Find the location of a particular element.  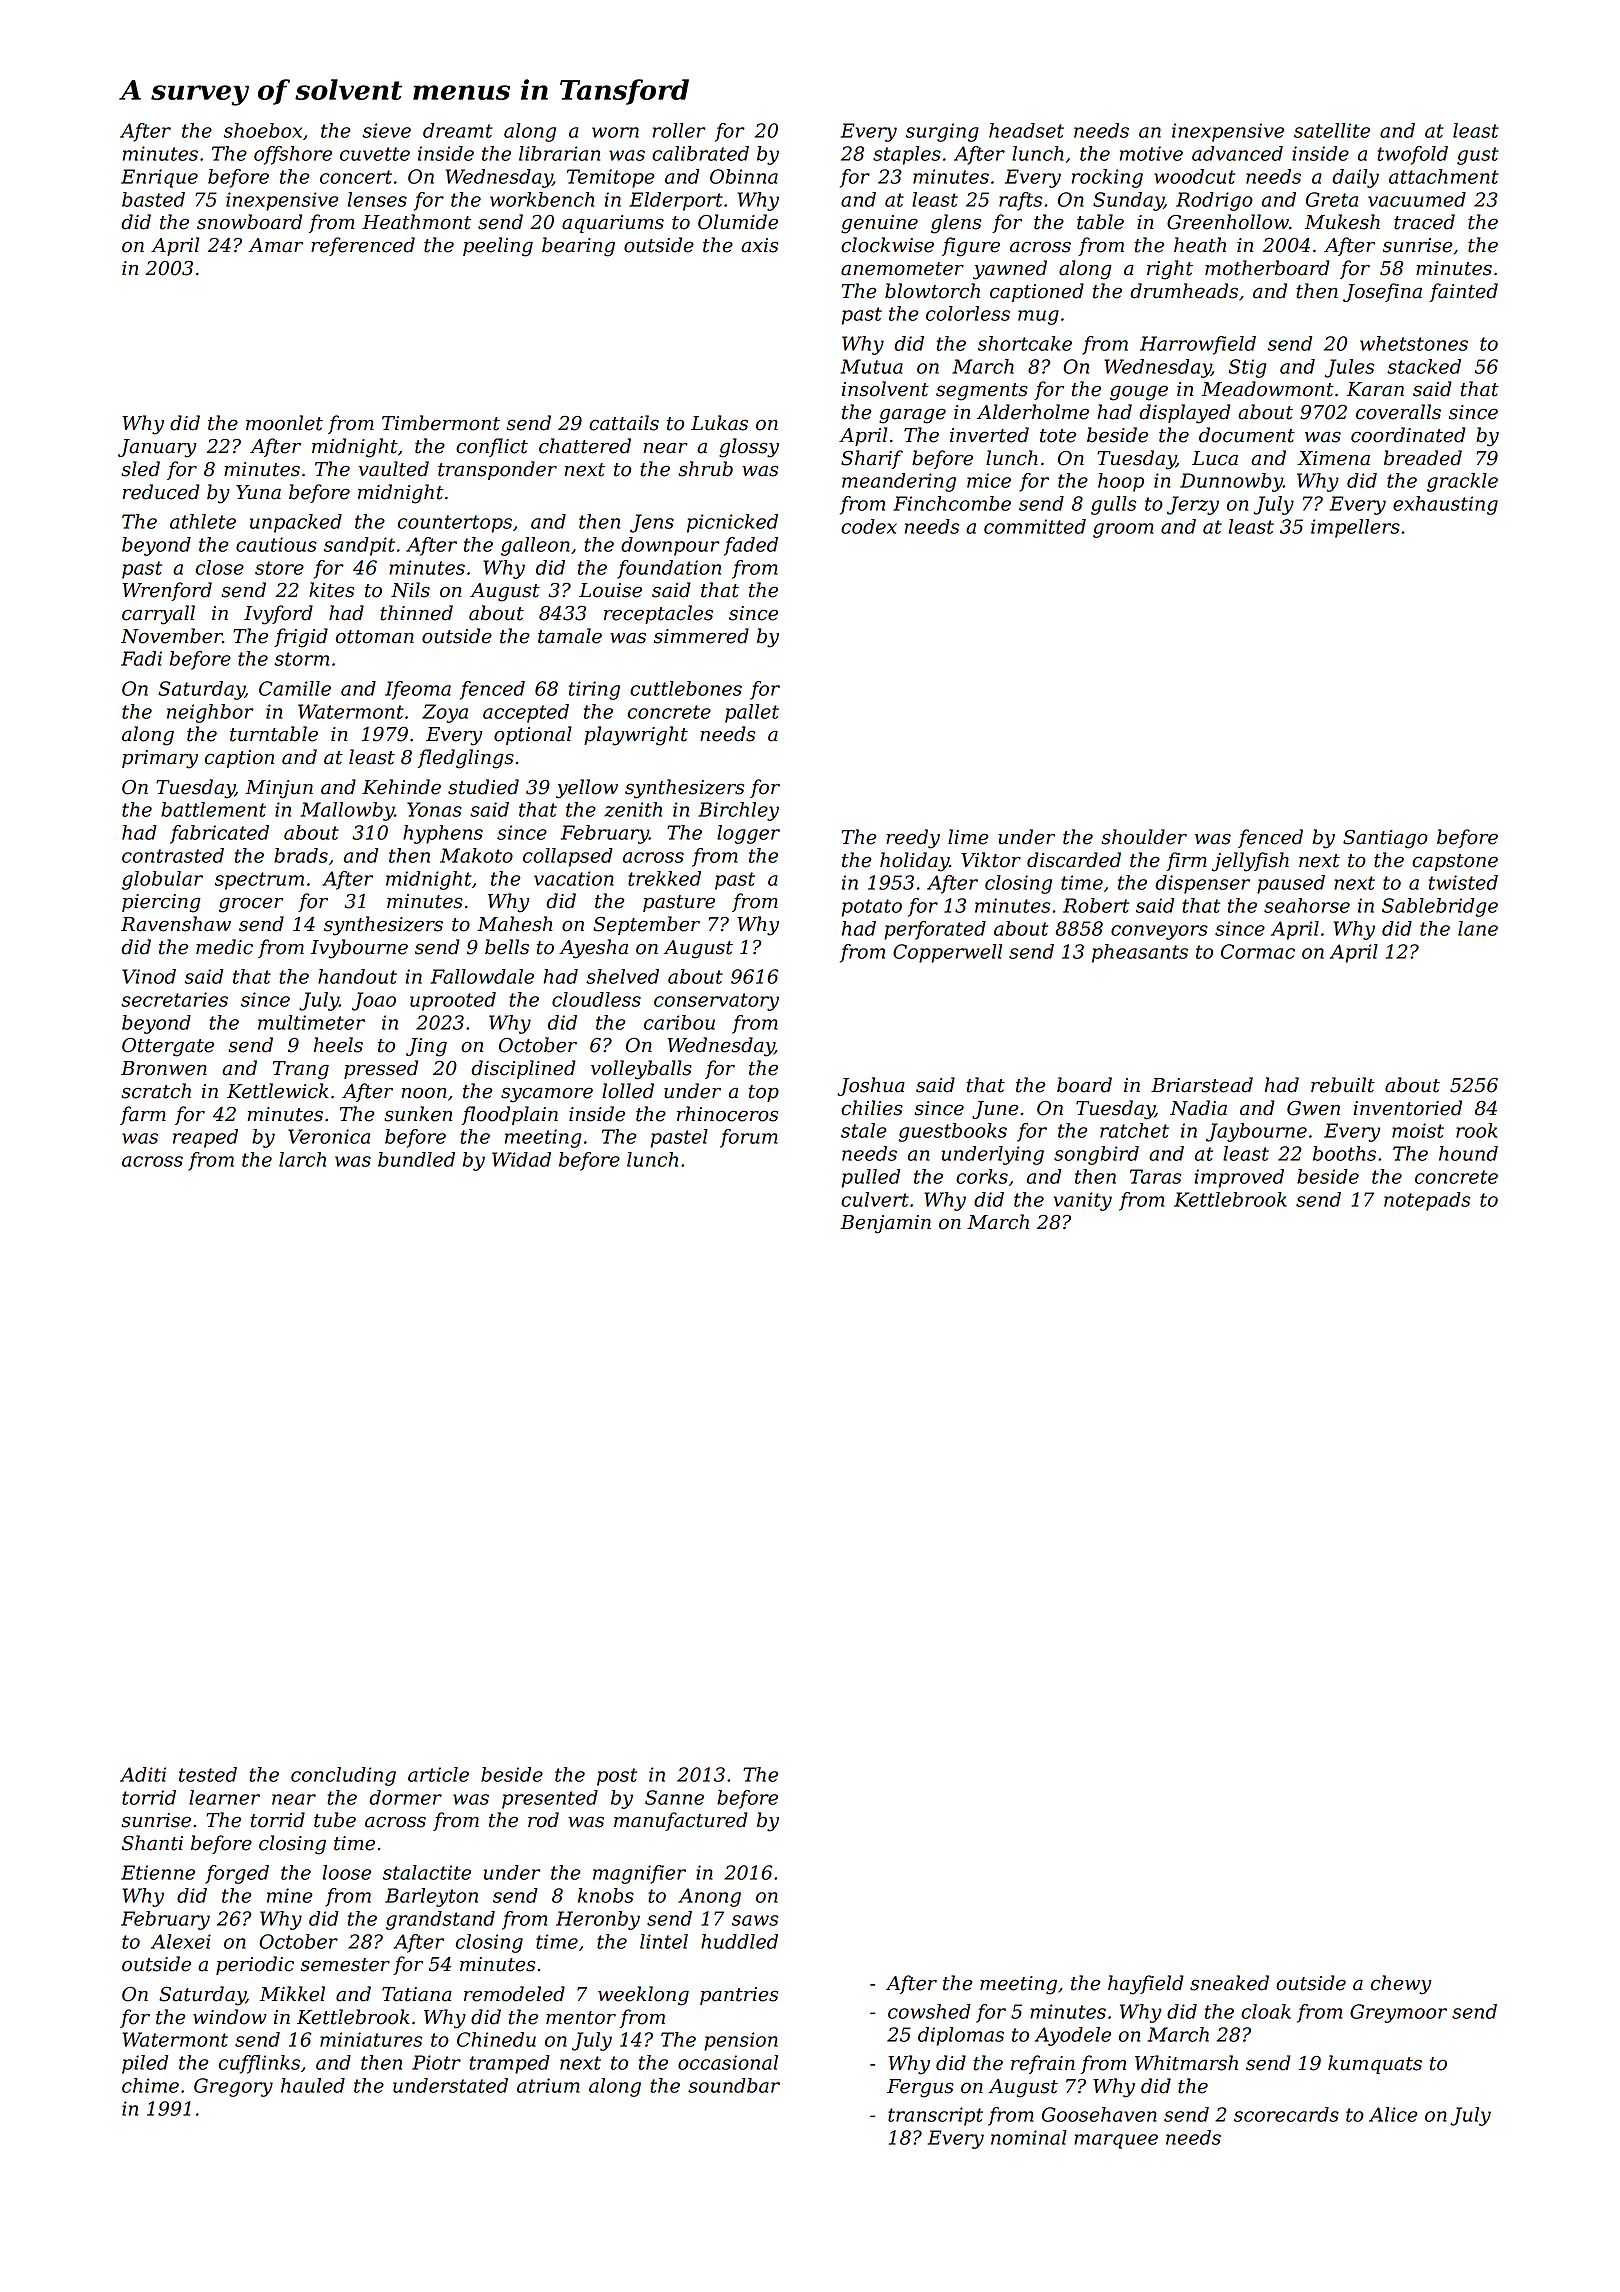

grackle is located at coordinates (1462, 482).
